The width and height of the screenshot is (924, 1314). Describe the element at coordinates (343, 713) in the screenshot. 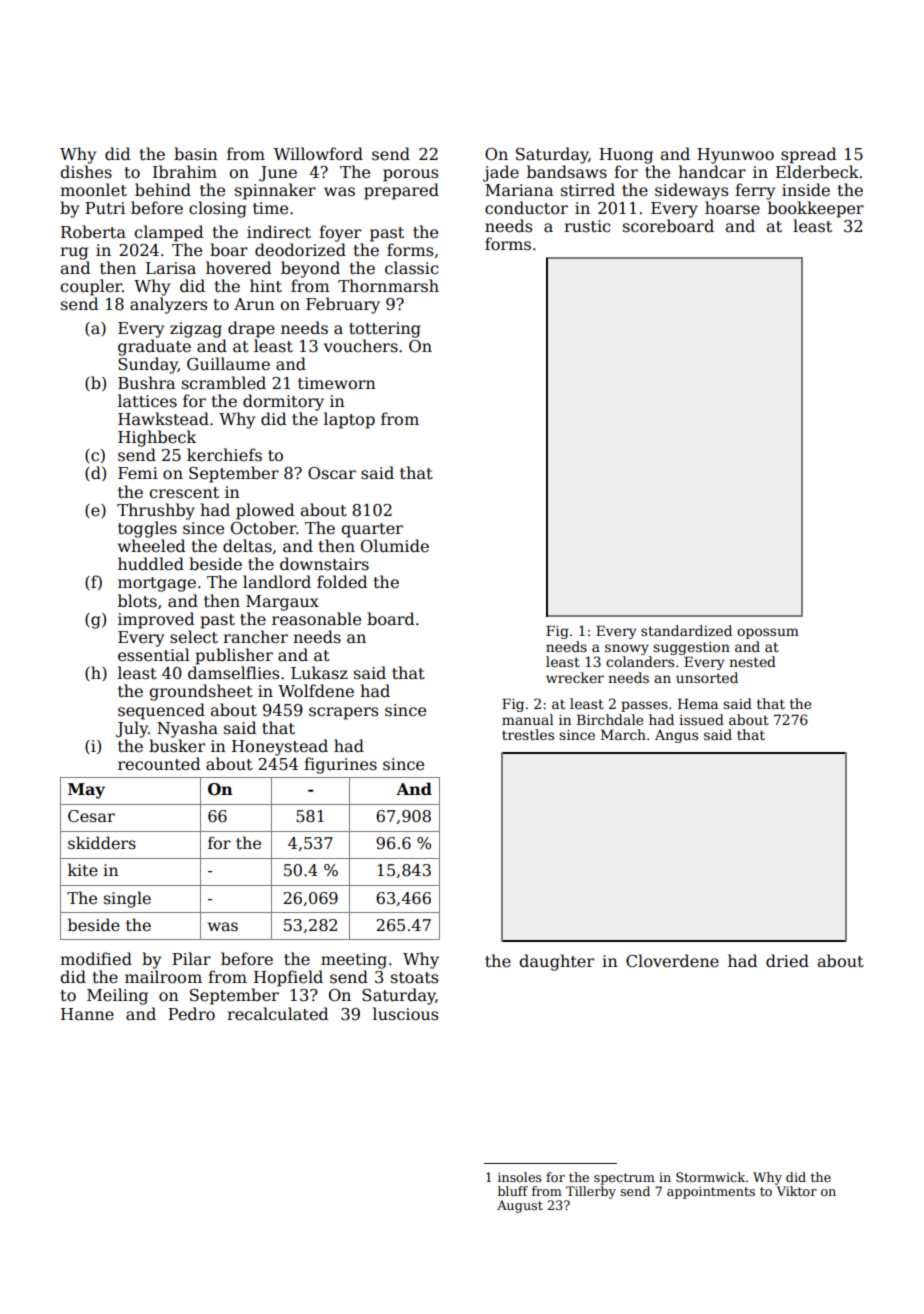

I see `scrapers` at that location.
